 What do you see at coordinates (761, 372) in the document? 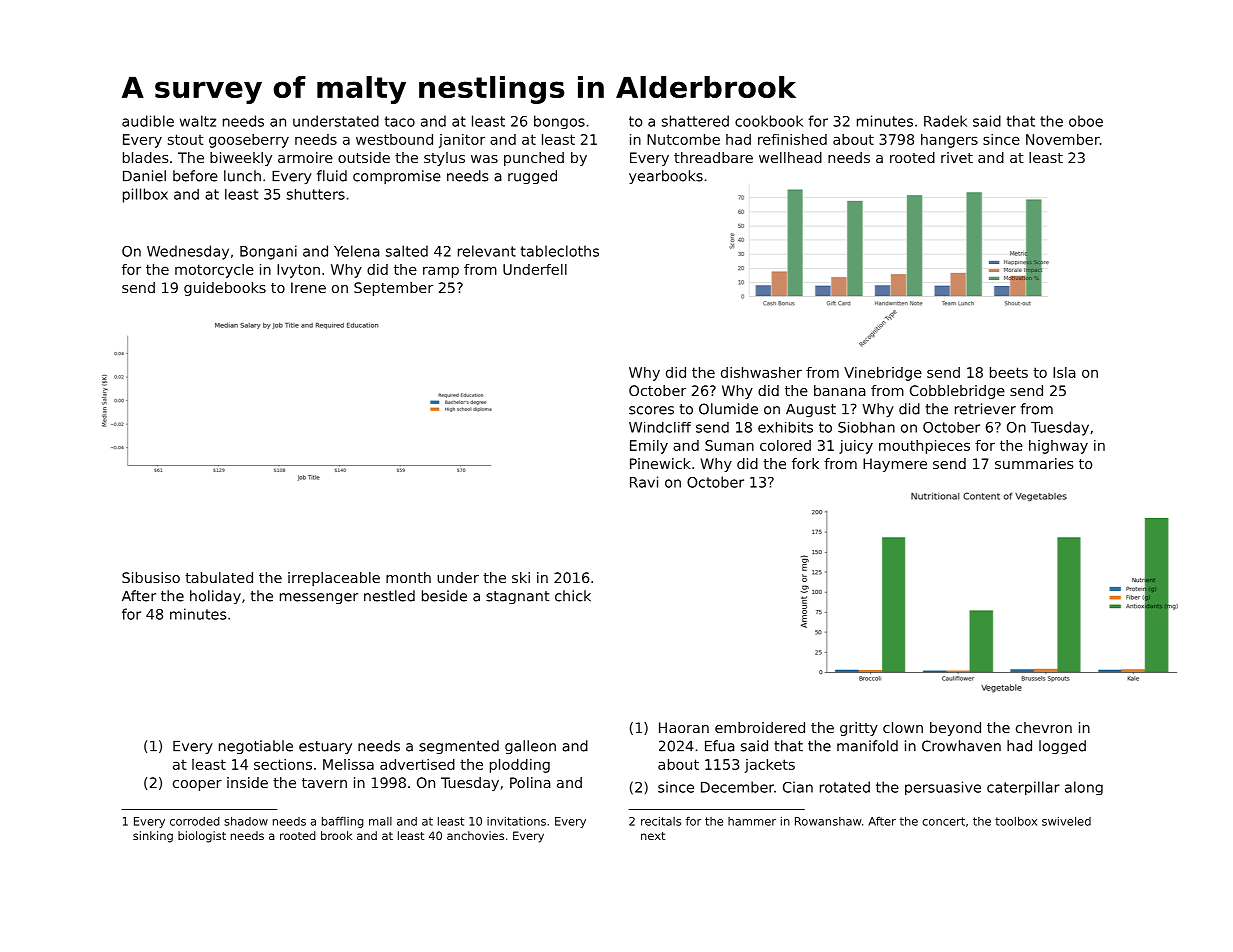
I see `dishwasher` at bounding box center [761, 372].
